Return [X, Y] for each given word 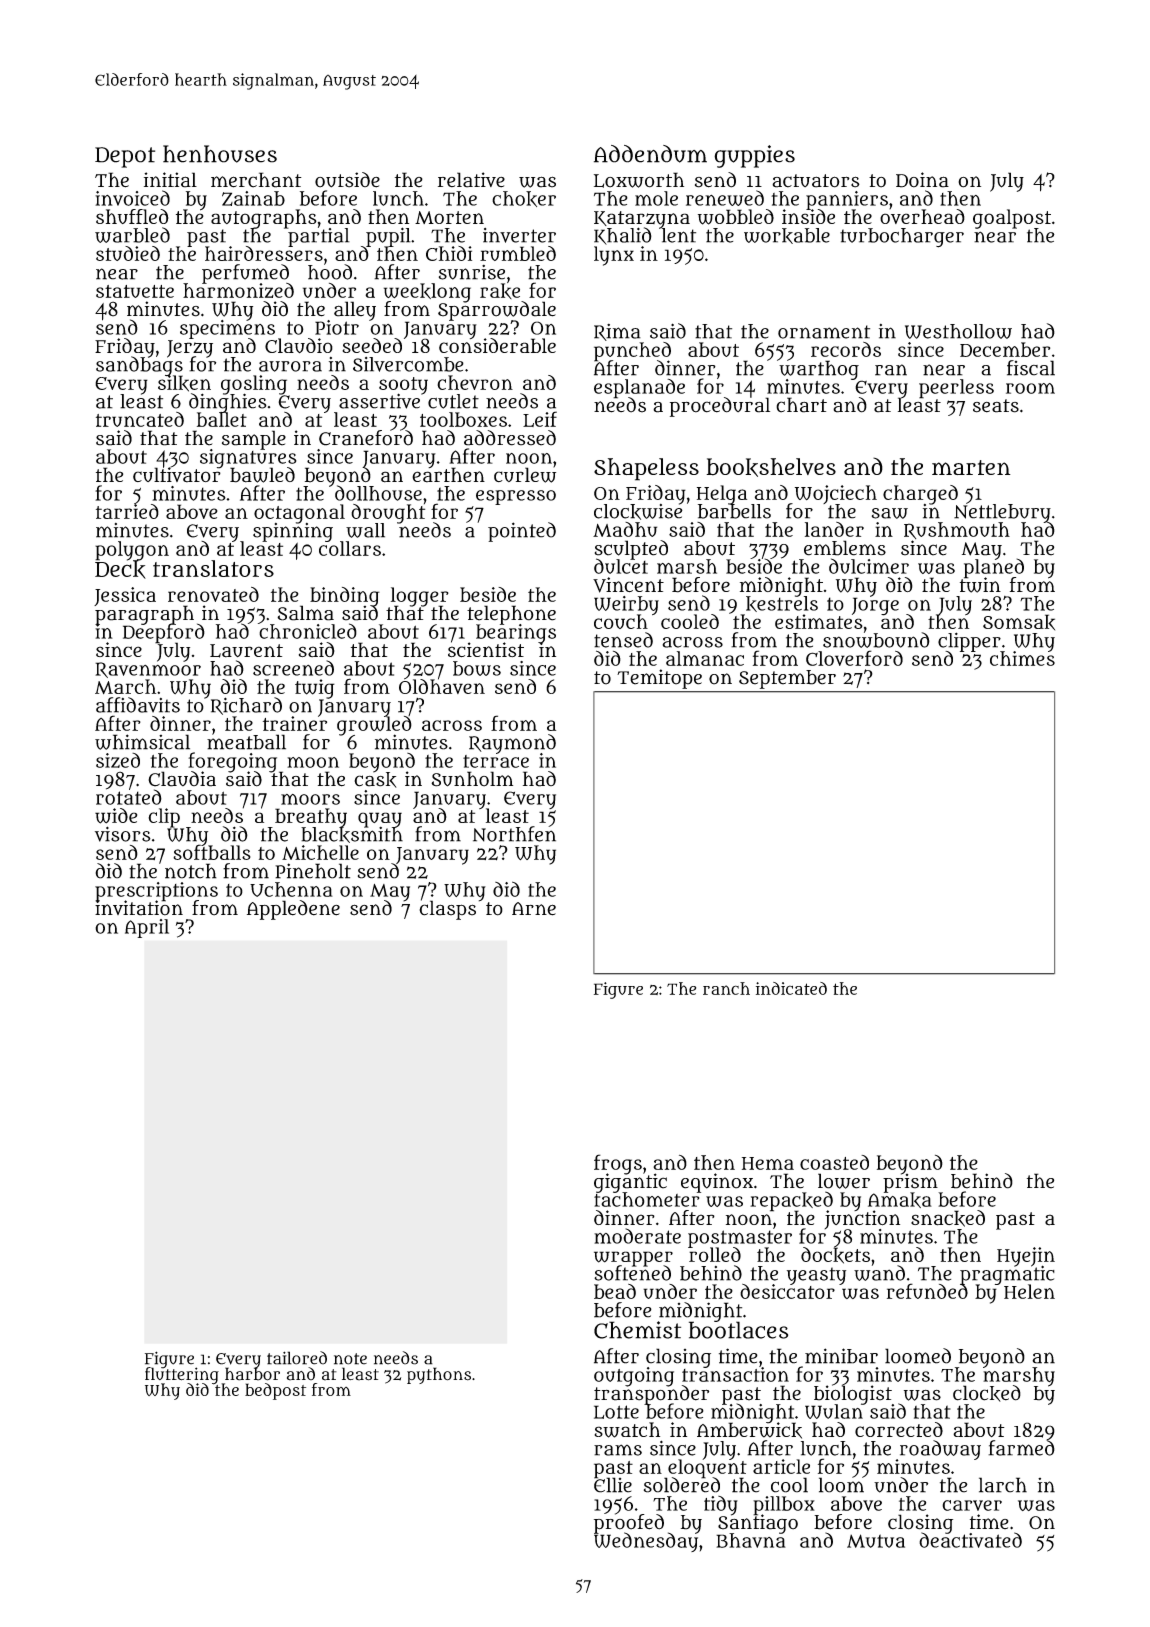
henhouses [220, 154]
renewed [725, 198]
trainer [295, 723]
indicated [791, 988]
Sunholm [472, 779]
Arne [534, 909]
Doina [922, 180]
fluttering [182, 1376]
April [147, 928]
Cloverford [854, 658]
